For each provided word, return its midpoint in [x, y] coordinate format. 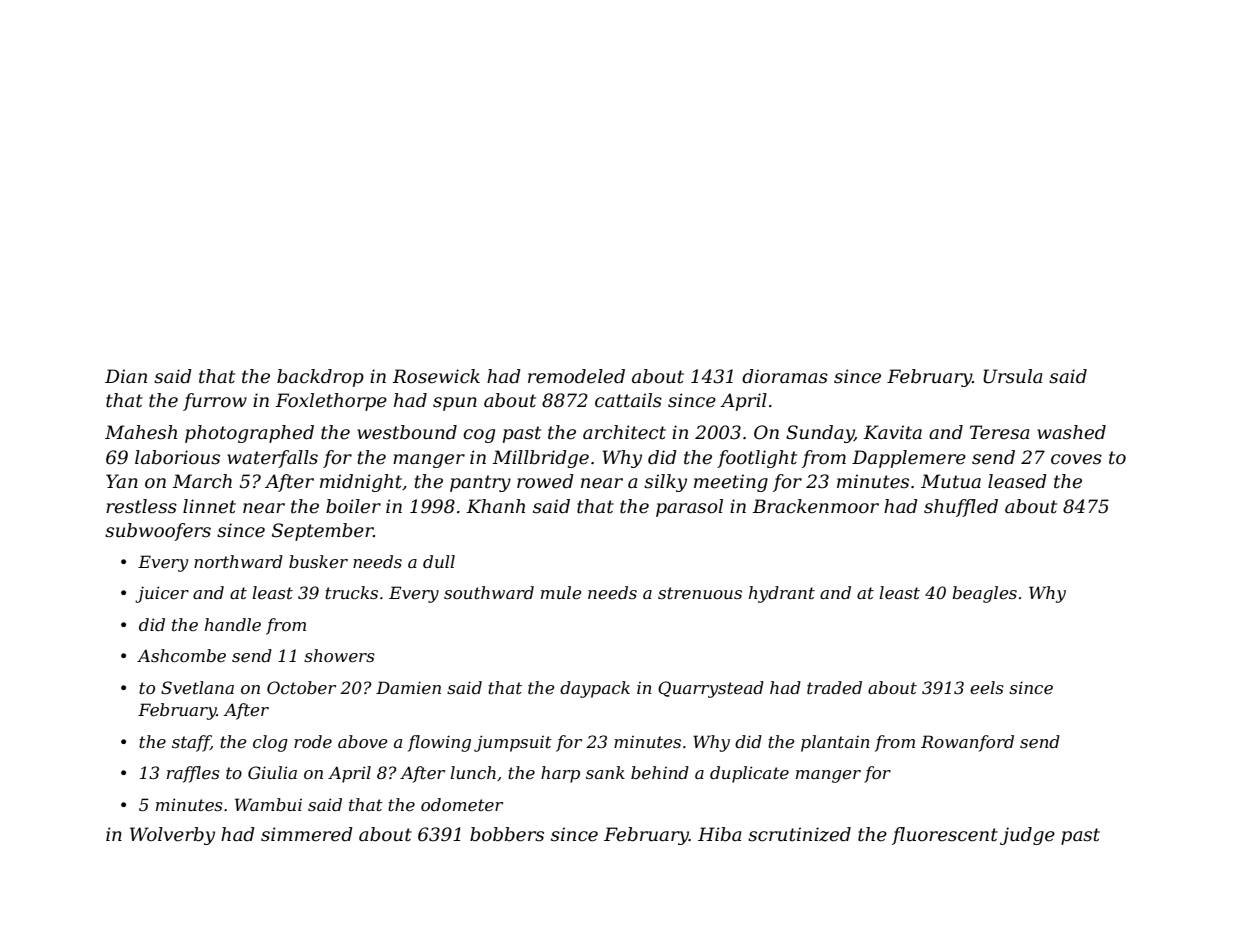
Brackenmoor [815, 506]
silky [665, 483]
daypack [595, 689]
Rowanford [967, 743]
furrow [215, 402]
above [363, 741]
